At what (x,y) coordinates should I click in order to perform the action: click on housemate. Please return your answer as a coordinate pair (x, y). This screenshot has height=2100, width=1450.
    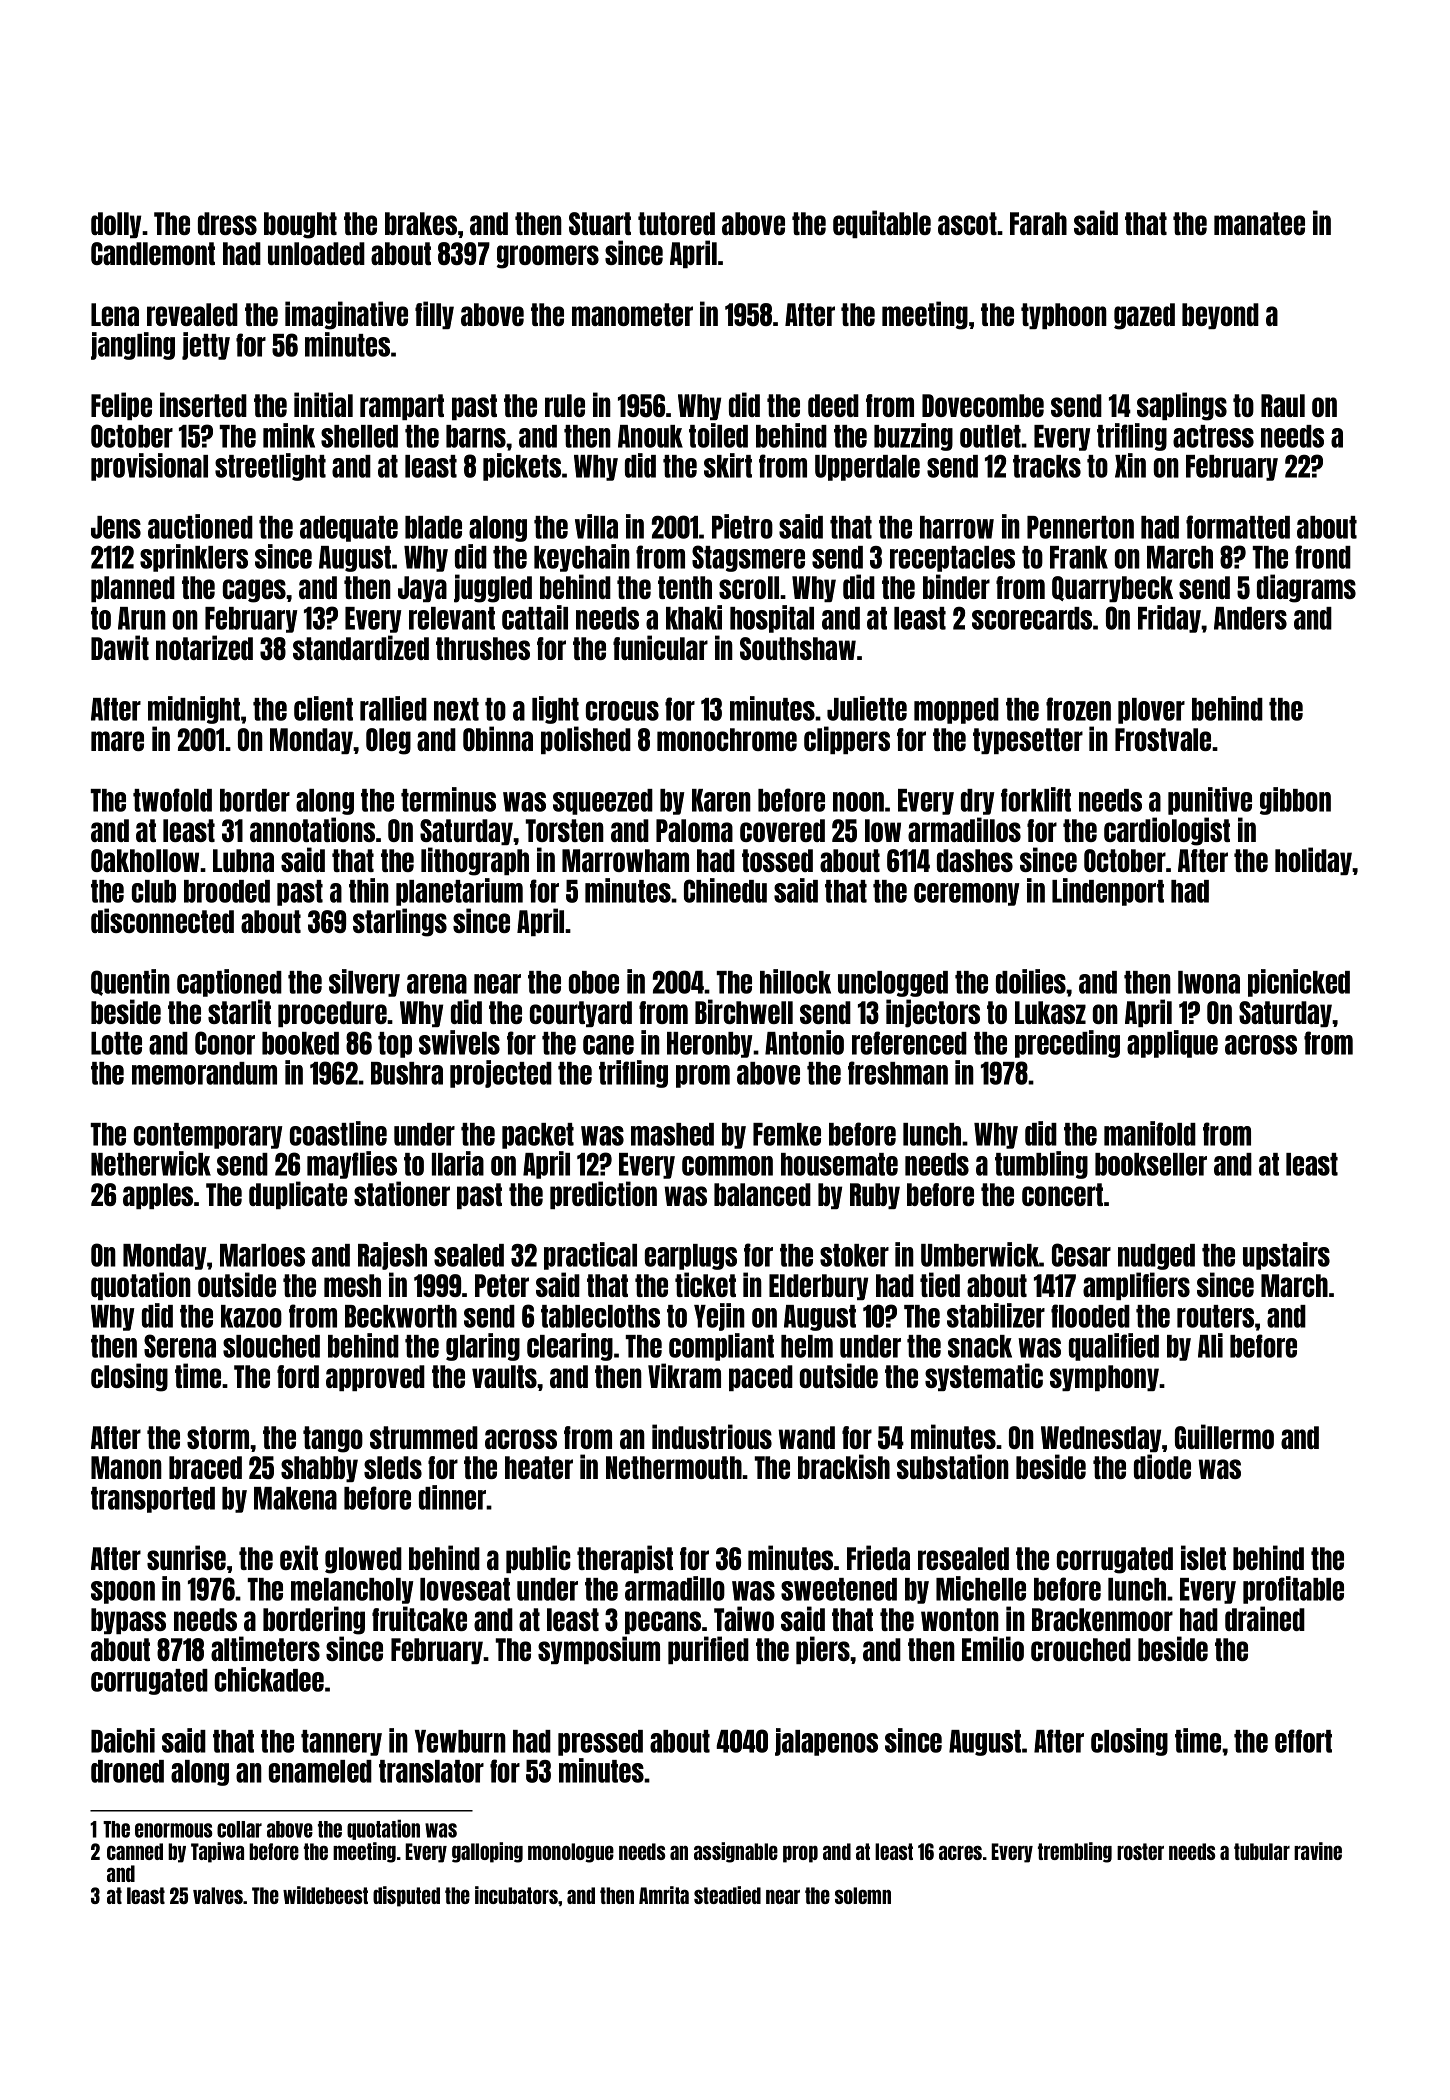
    Looking at the image, I should click on (839, 1164).
